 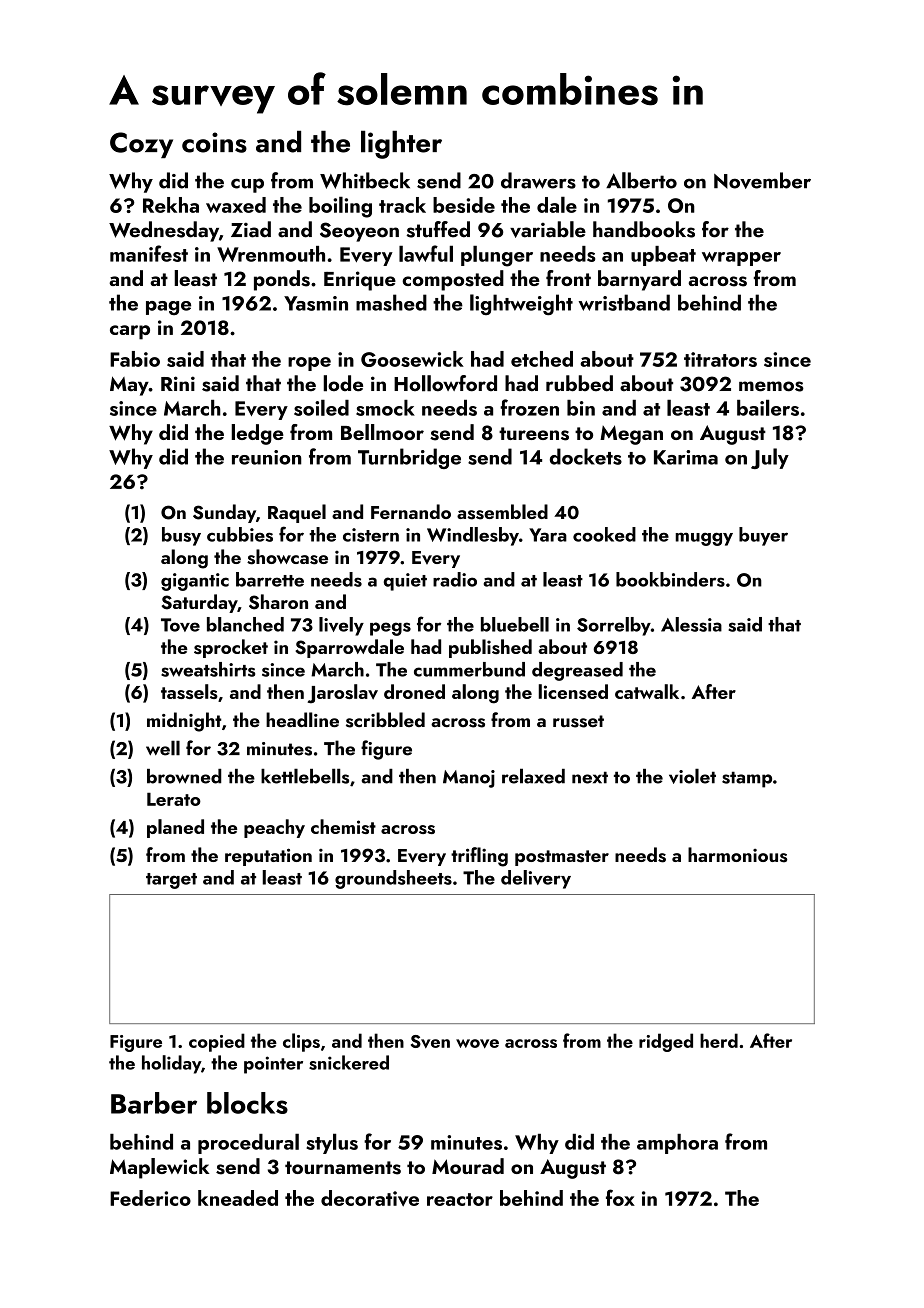 What do you see at coordinates (150, 1198) in the document?
I see `Federico` at bounding box center [150, 1198].
